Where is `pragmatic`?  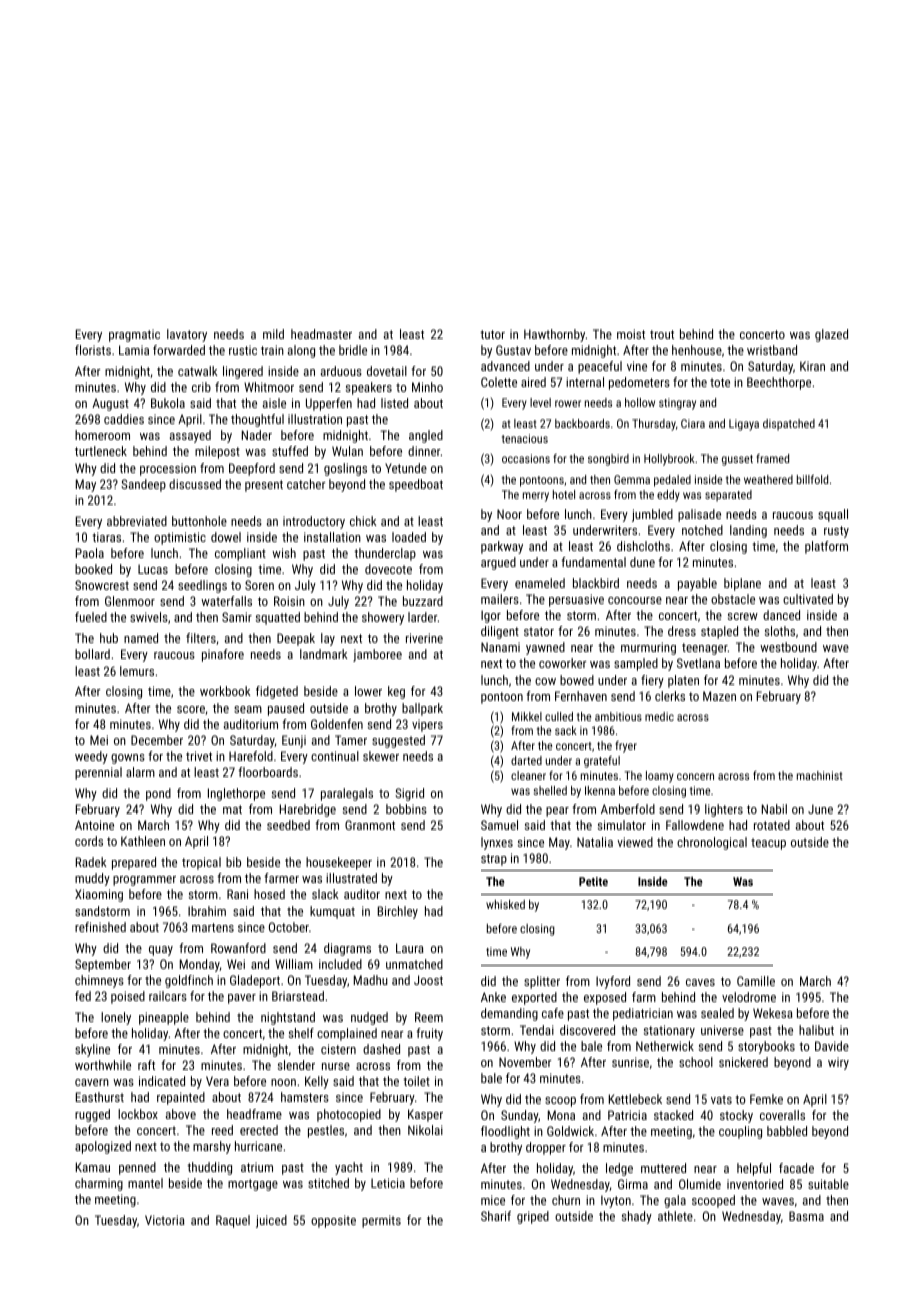 pragmatic is located at coordinates (134, 335).
